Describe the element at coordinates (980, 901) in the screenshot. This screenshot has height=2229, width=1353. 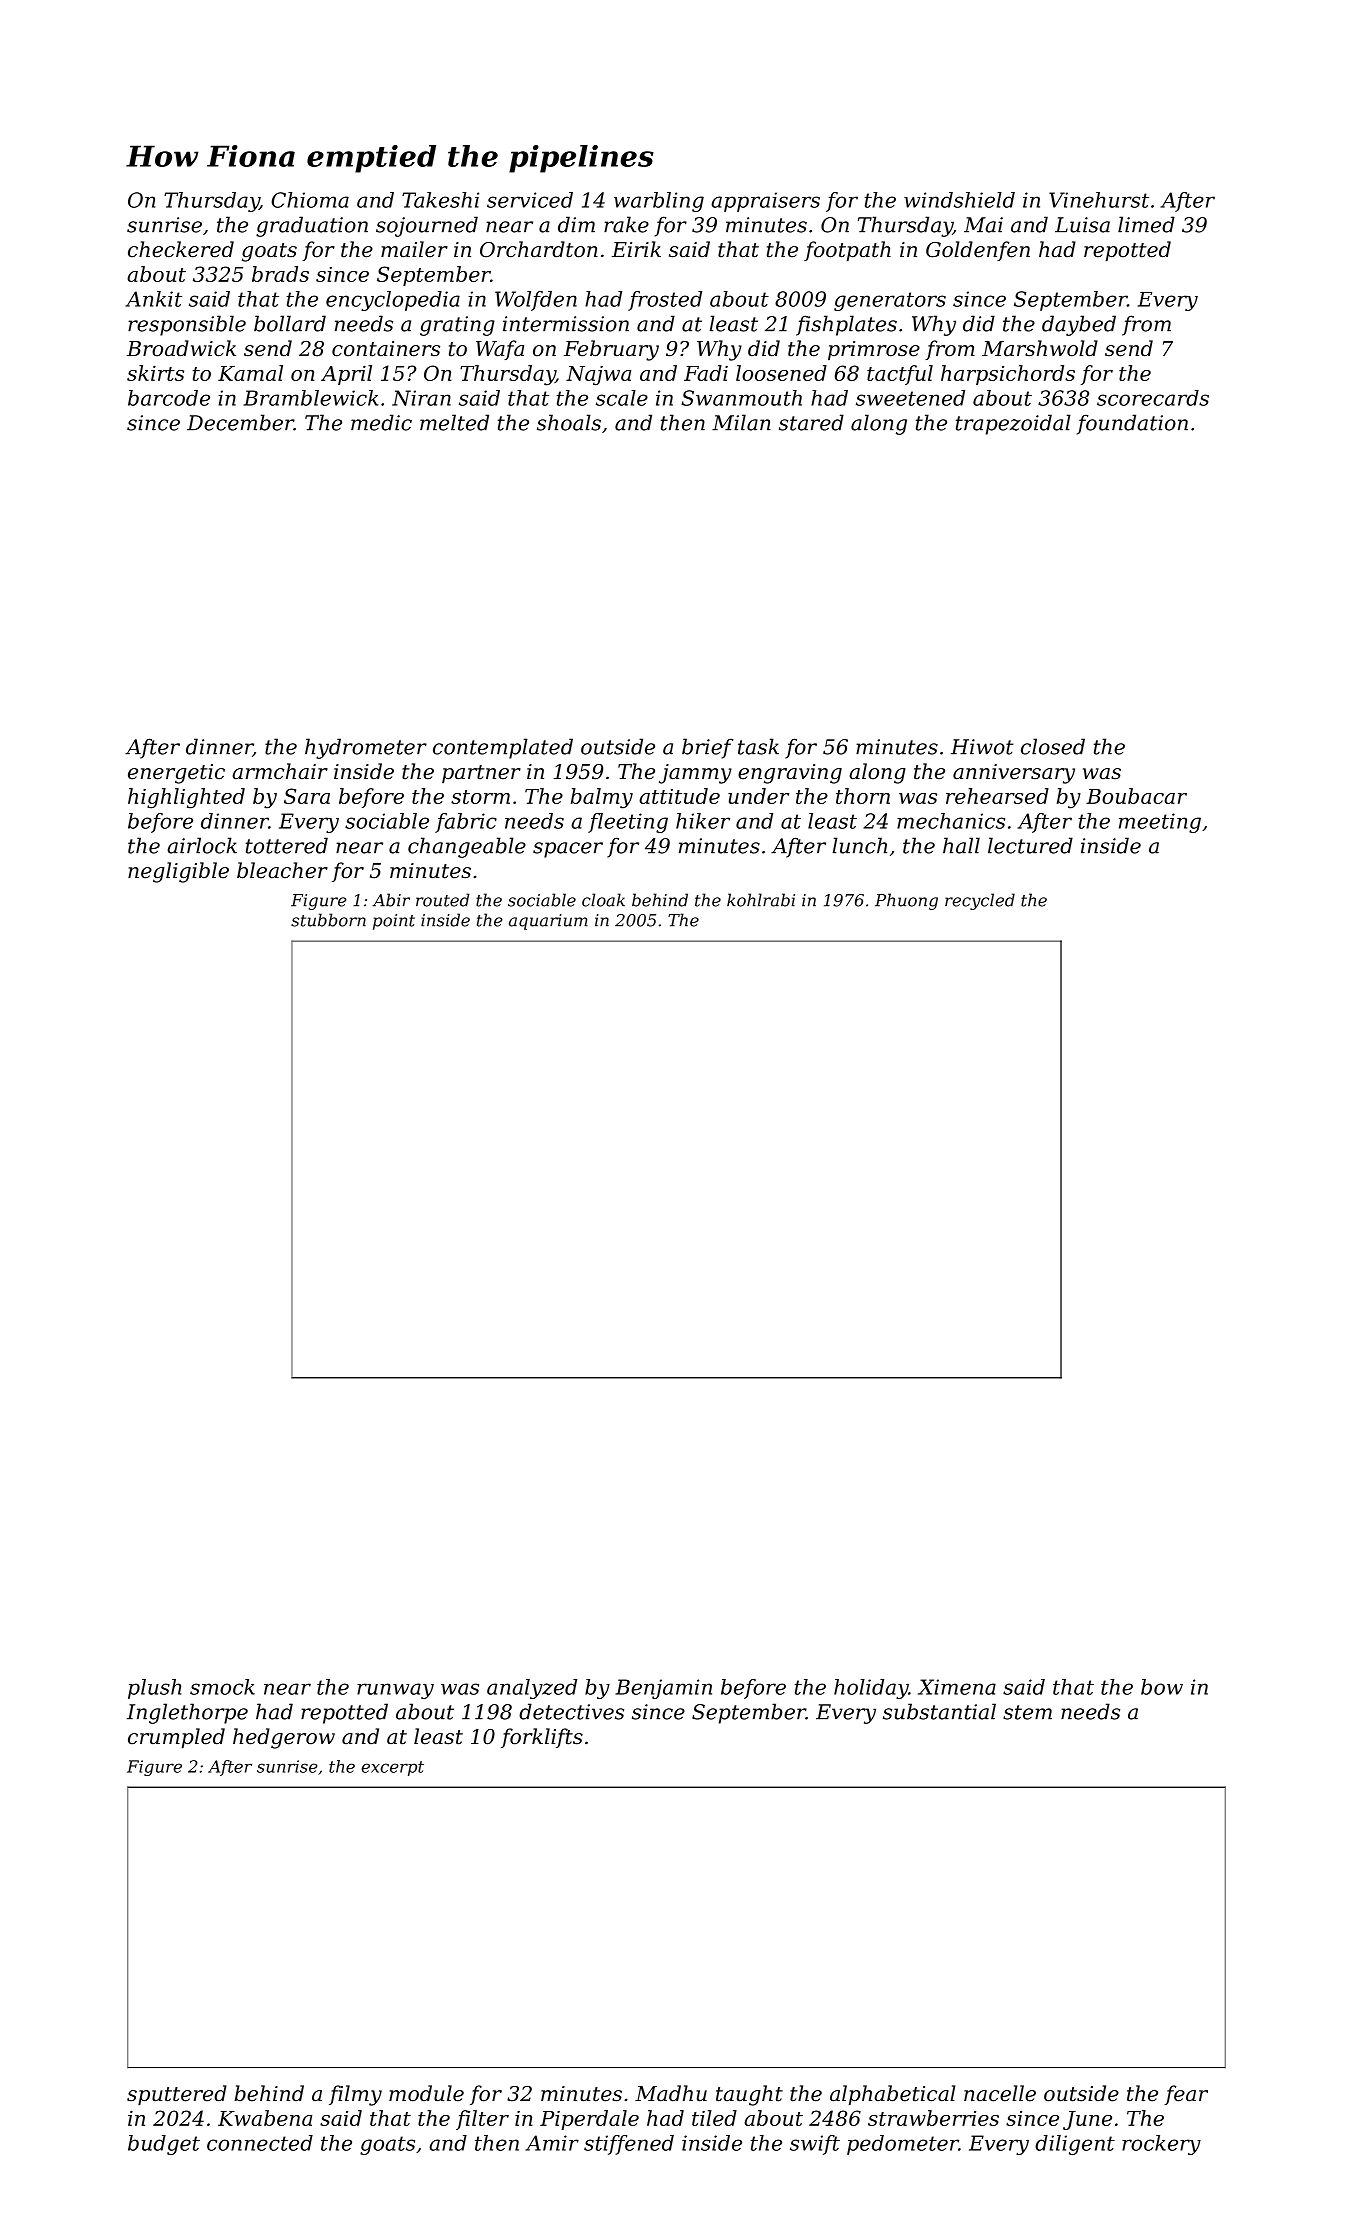
I see `recycled` at that location.
